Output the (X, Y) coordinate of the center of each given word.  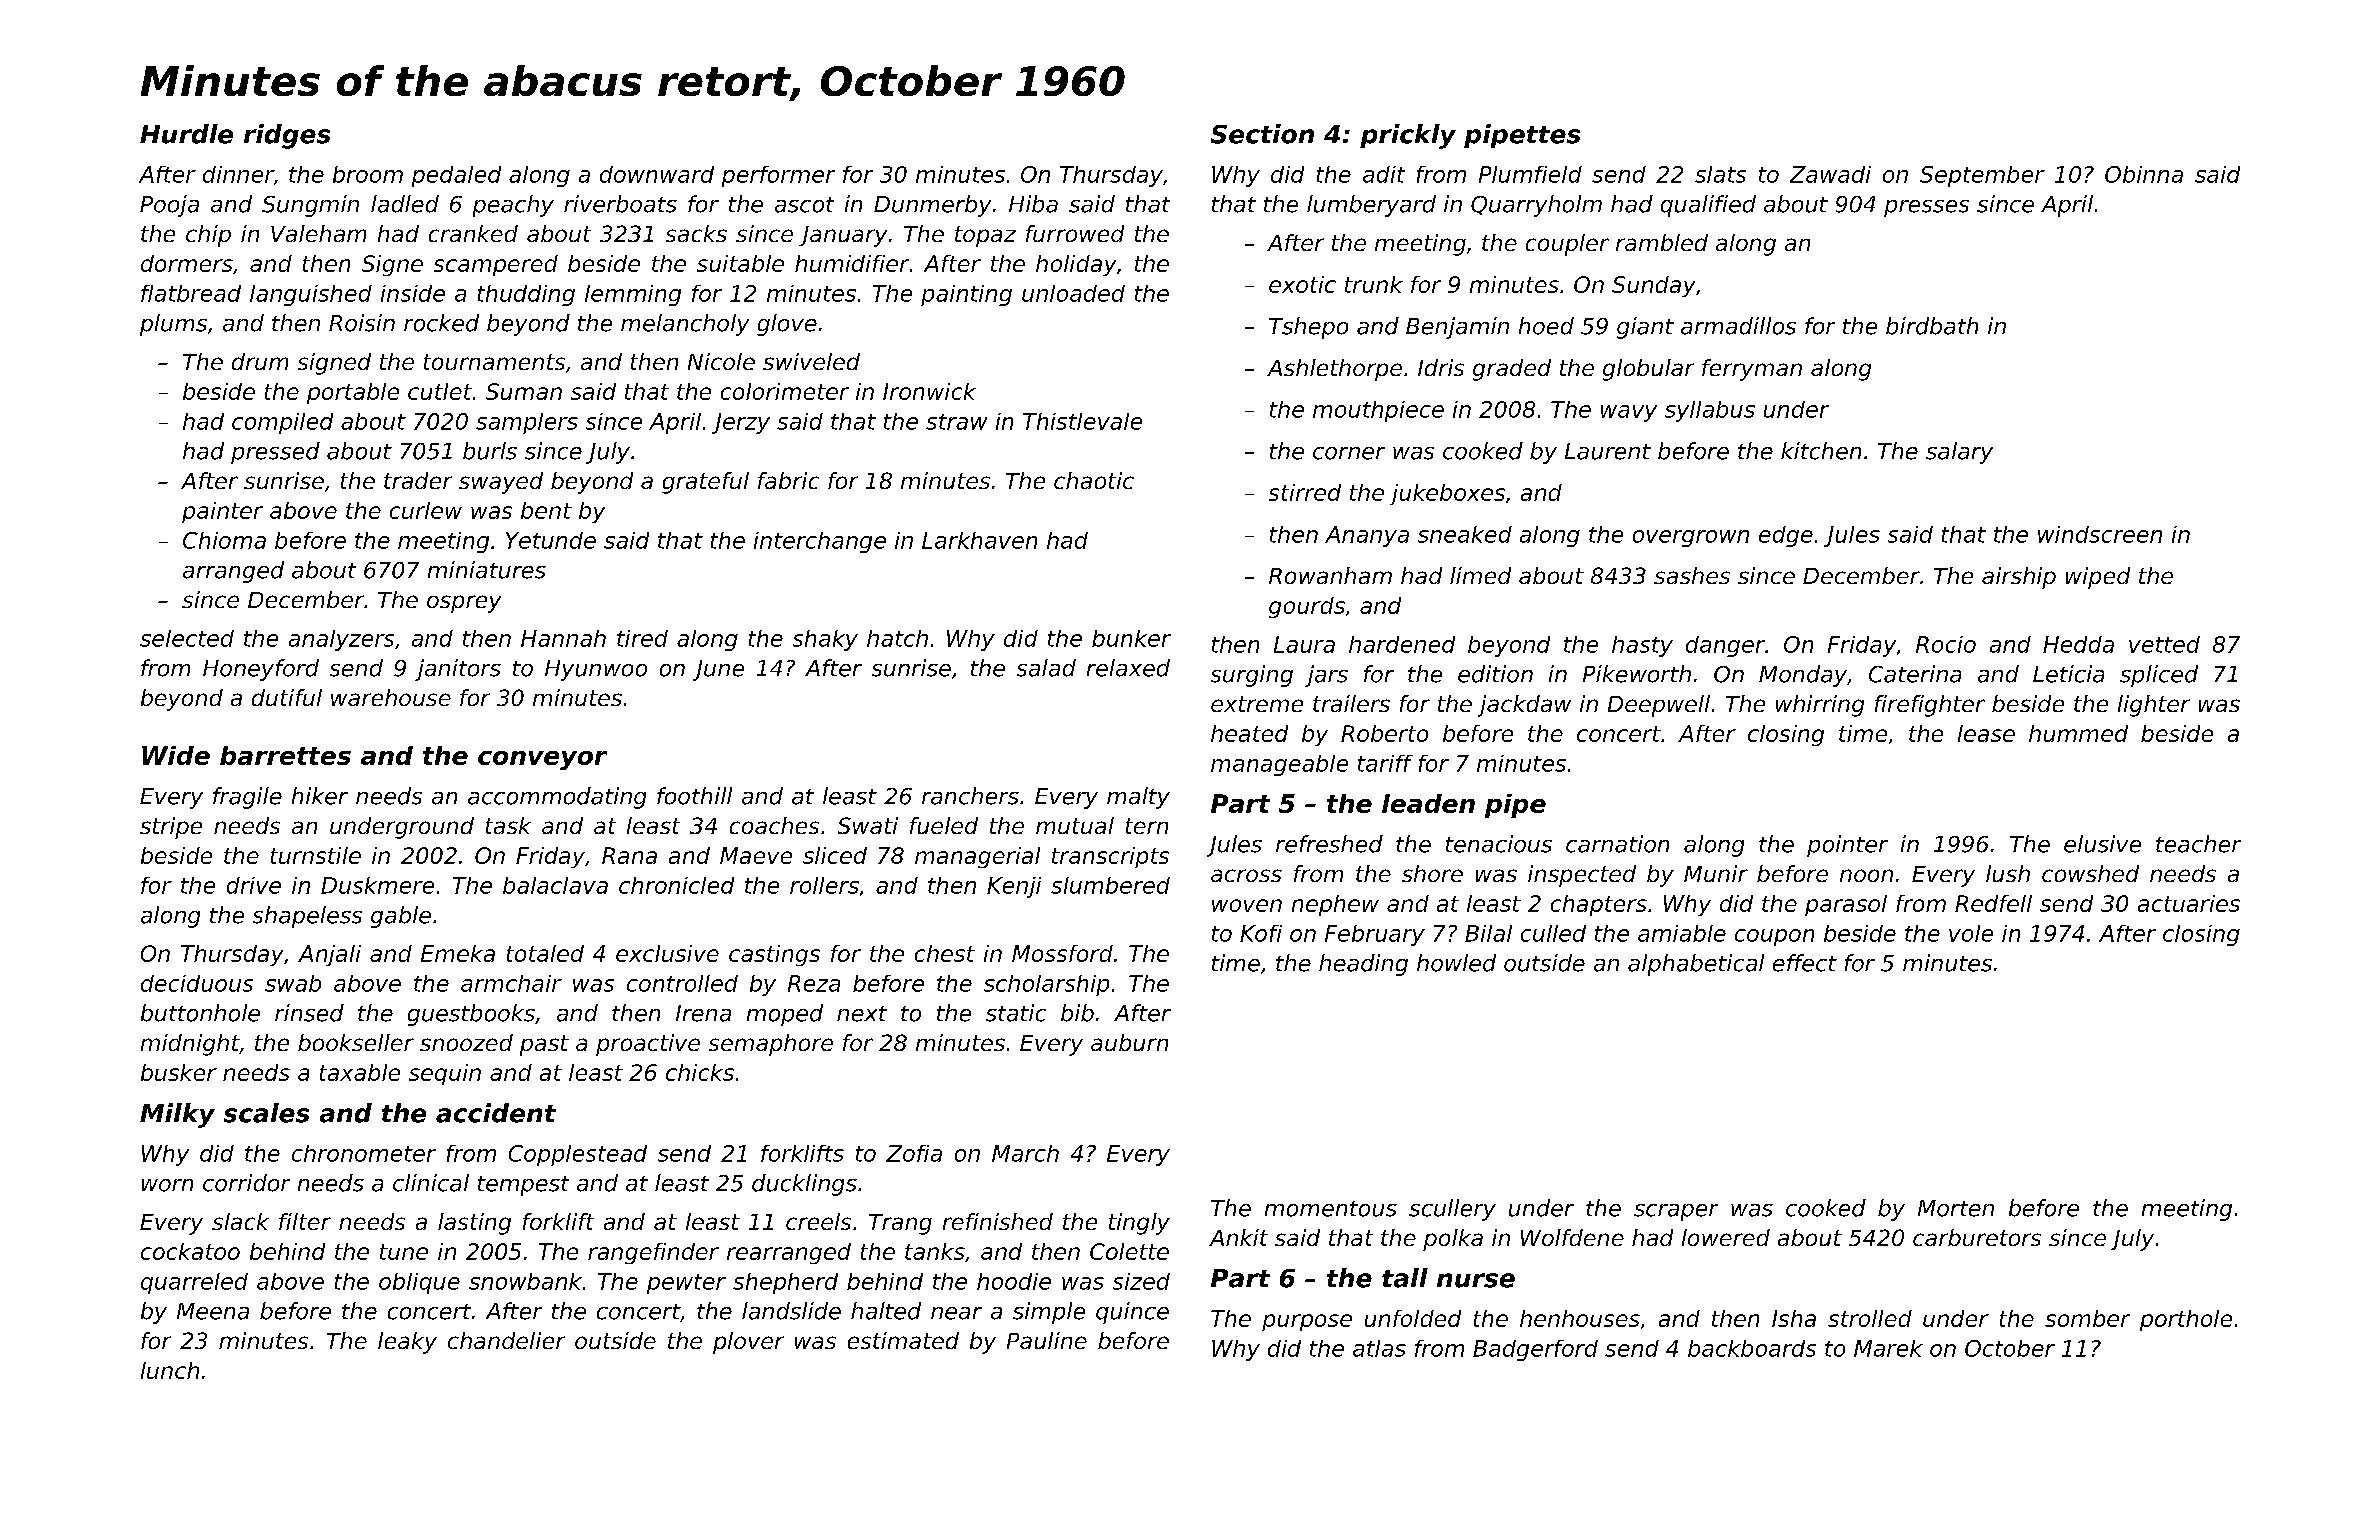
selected (187, 638)
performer (778, 176)
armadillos (1738, 326)
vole (1971, 933)
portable (353, 393)
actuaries (2189, 903)
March (1025, 1153)
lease (1986, 733)
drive (254, 885)
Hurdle (186, 134)
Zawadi (1830, 174)
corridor (246, 1183)
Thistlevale (1082, 421)
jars (1326, 676)
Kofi (1261, 933)
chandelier (506, 1340)
